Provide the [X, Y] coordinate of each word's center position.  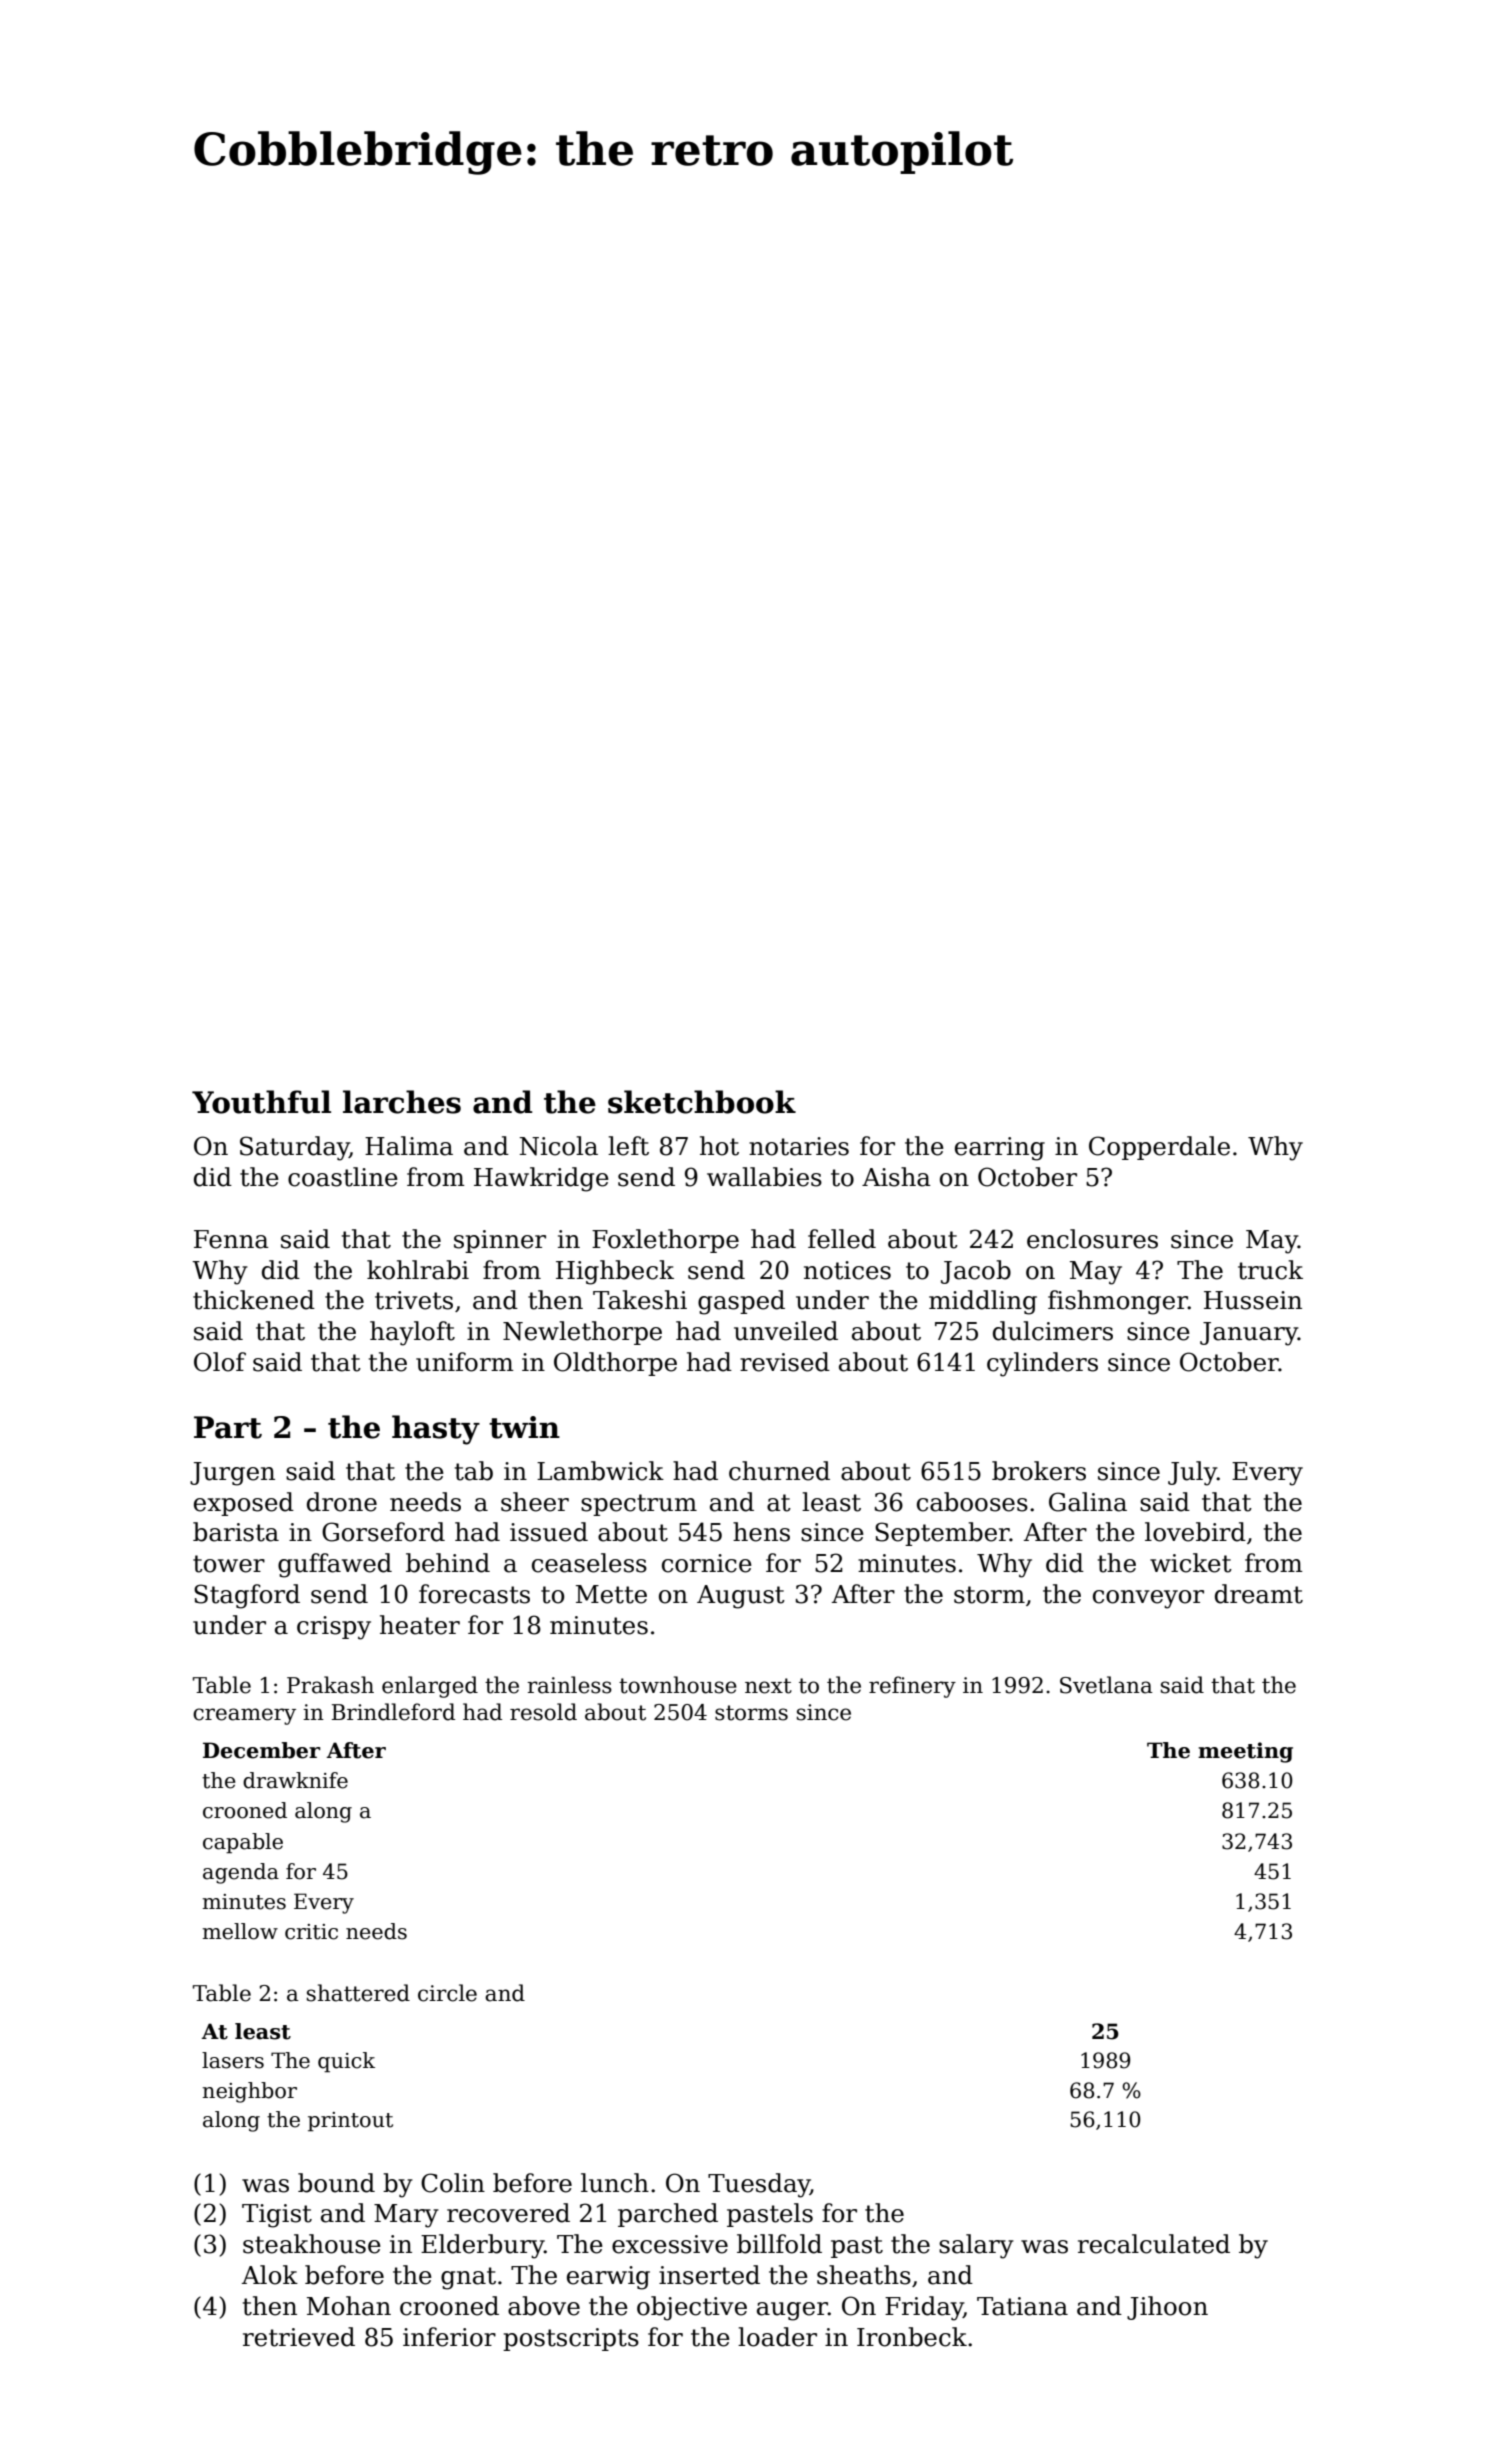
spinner [500, 1241]
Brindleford [393, 1712]
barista [236, 1532]
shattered [358, 1993]
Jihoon [1167, 2308]
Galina [1088, 1502]
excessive [670, 2244]
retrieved [299, 2337]
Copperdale [1159, 1148]
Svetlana [1106, 1685]
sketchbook [702, 1102]
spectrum [639, 1505]
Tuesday [759, 2185]
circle [447, 1993]
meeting [1245, 1752]
